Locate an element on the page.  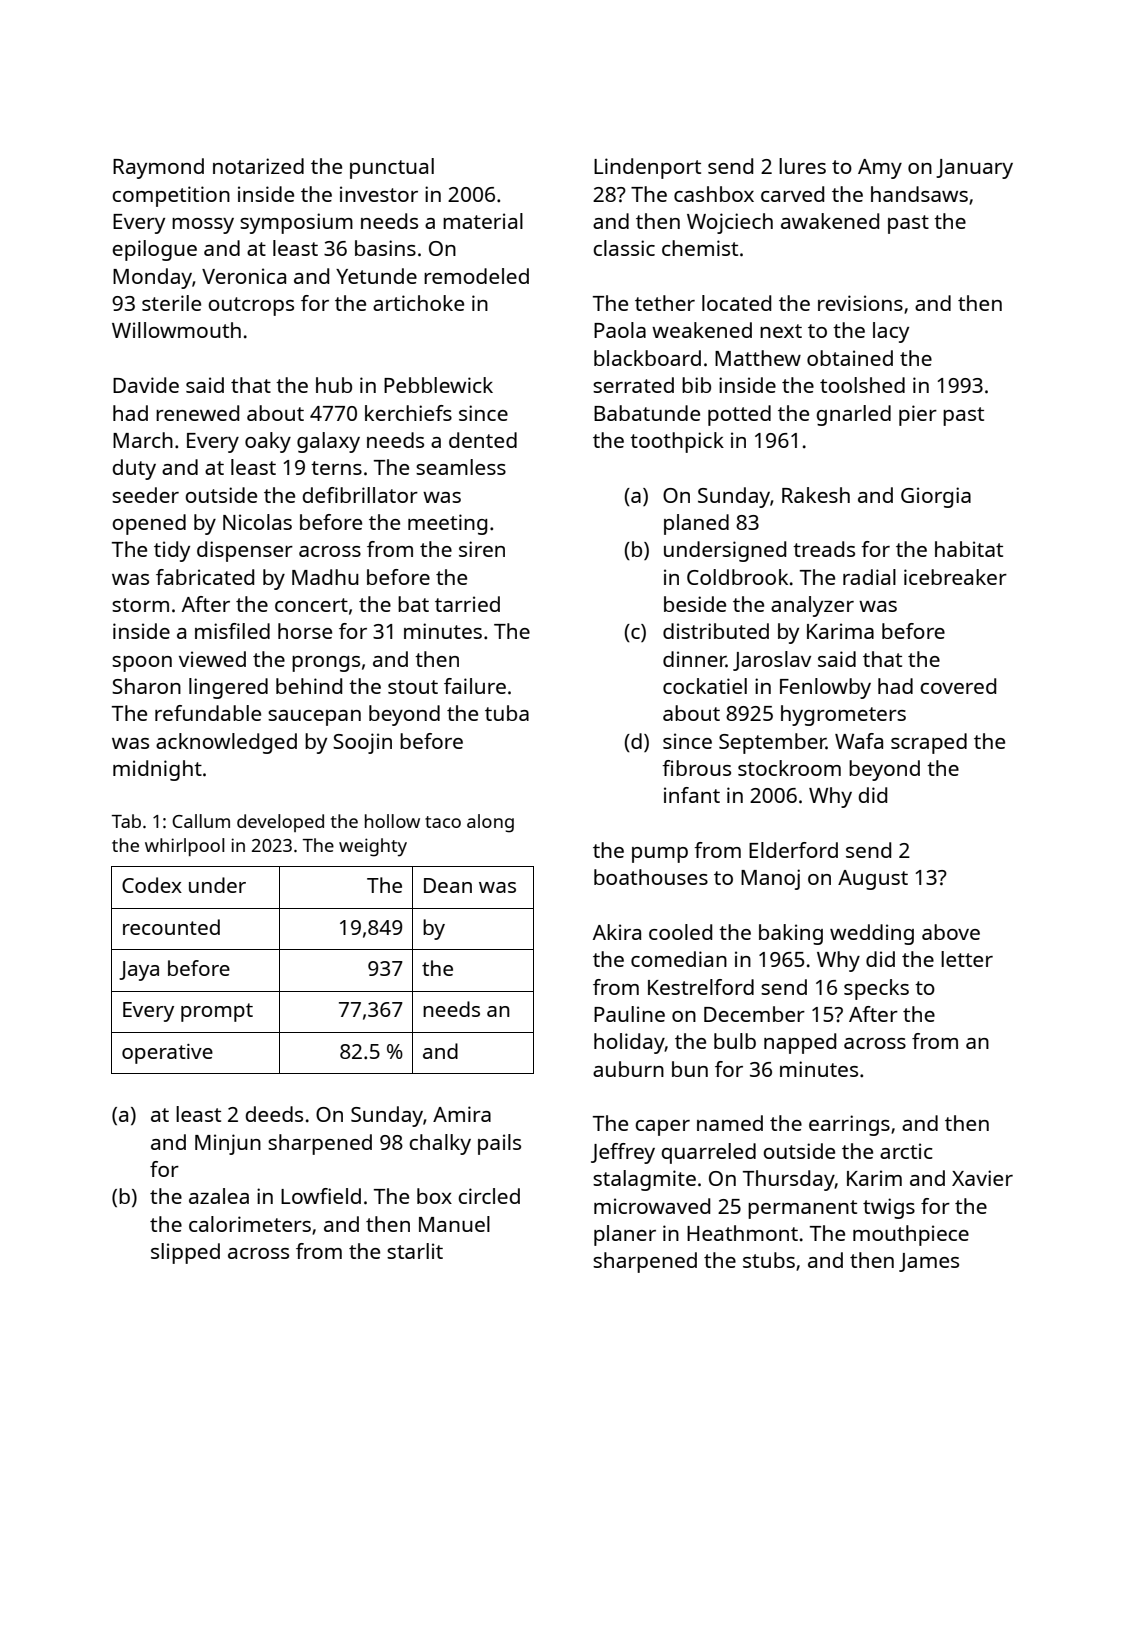
habitat is located at coordinates (969, 549).
